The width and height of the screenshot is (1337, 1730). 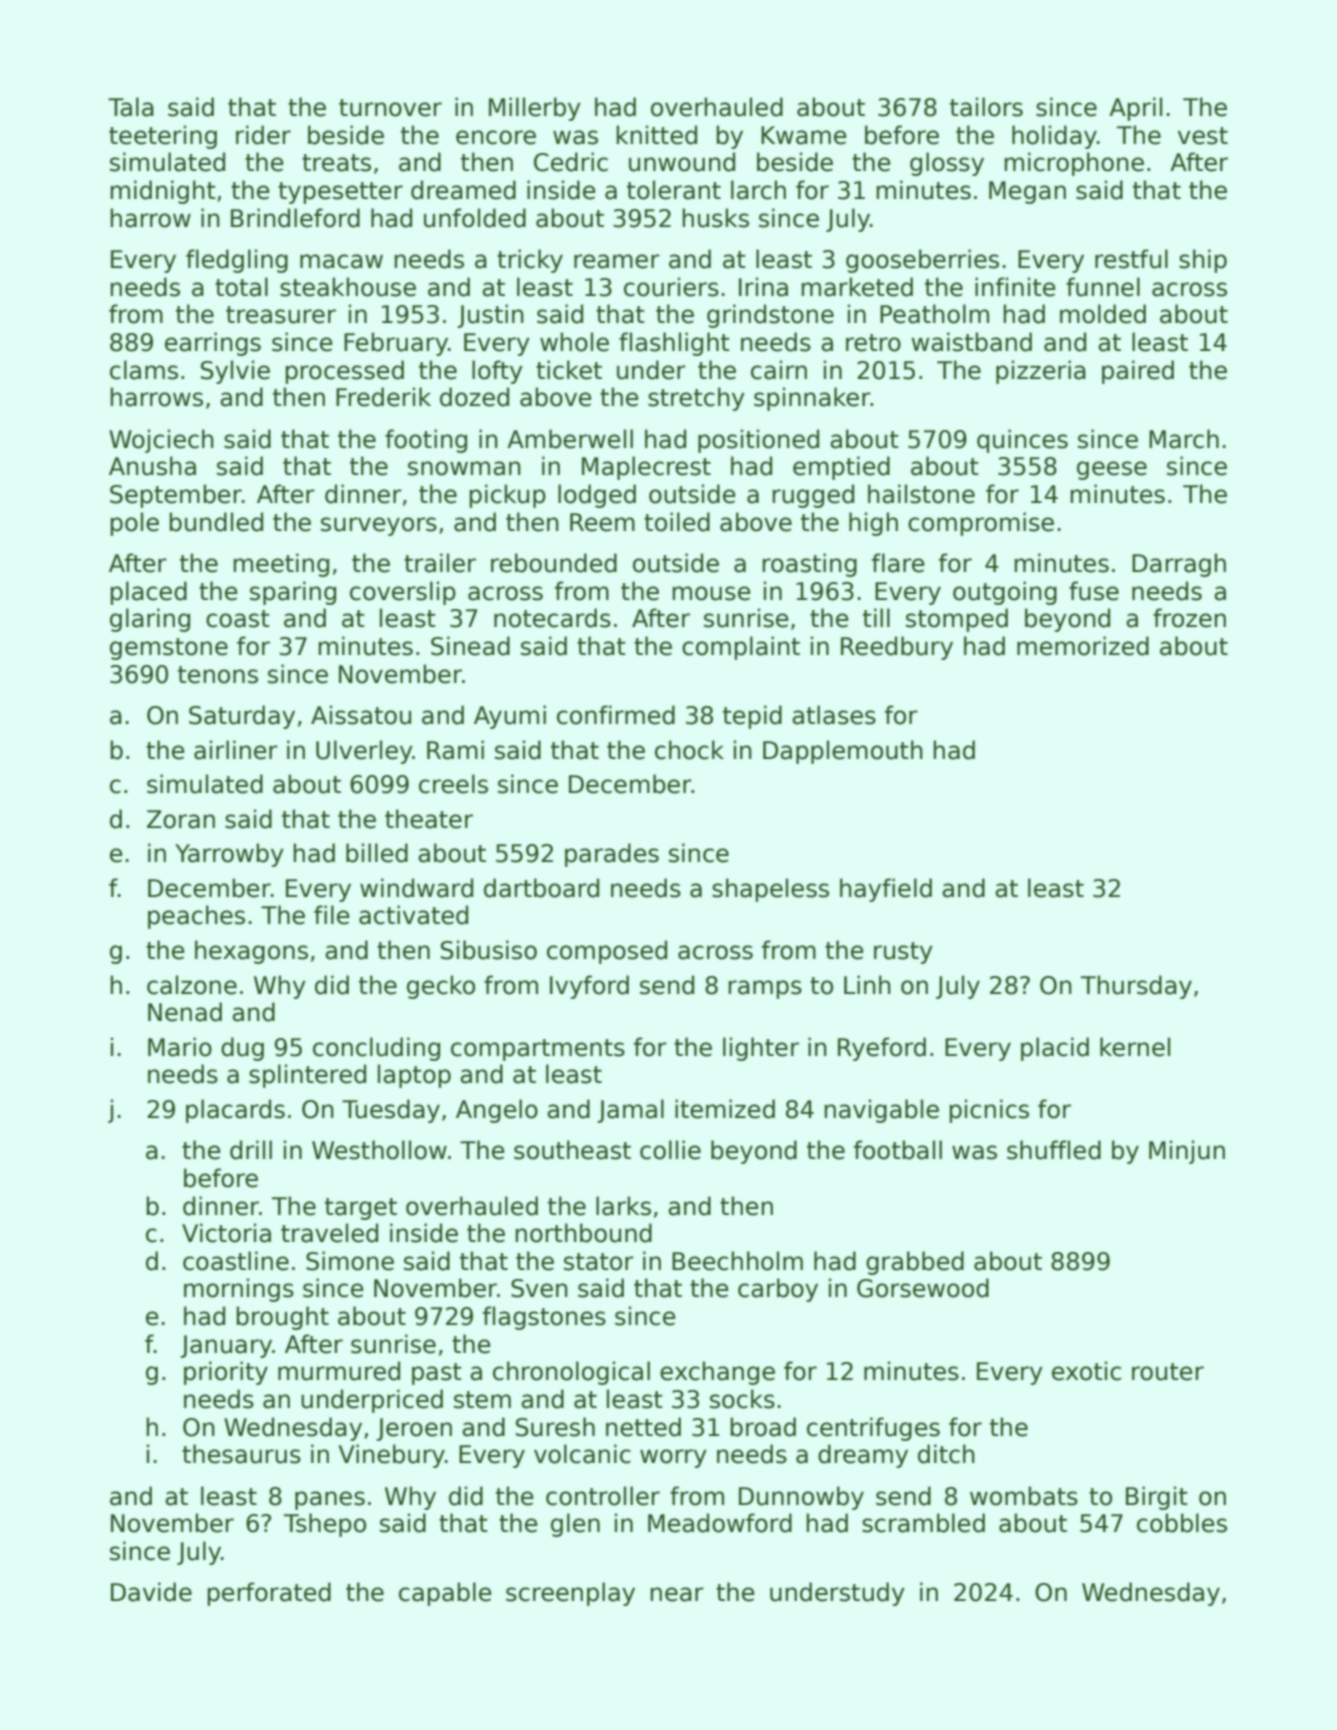 I want to click on April, so click(x=1135, y=109).
